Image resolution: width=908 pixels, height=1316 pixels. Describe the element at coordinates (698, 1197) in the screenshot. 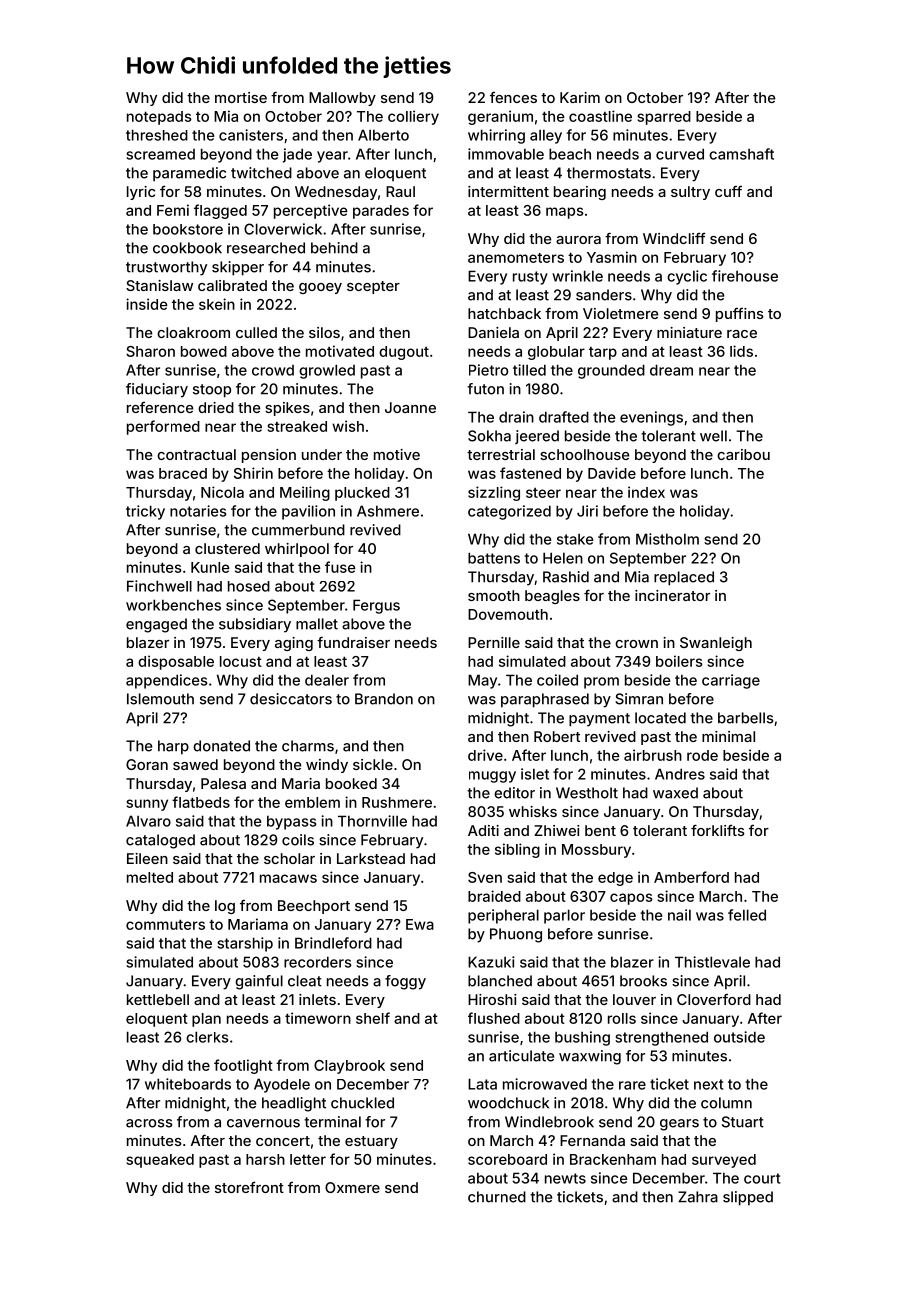

I see `Zahra` at that location.
